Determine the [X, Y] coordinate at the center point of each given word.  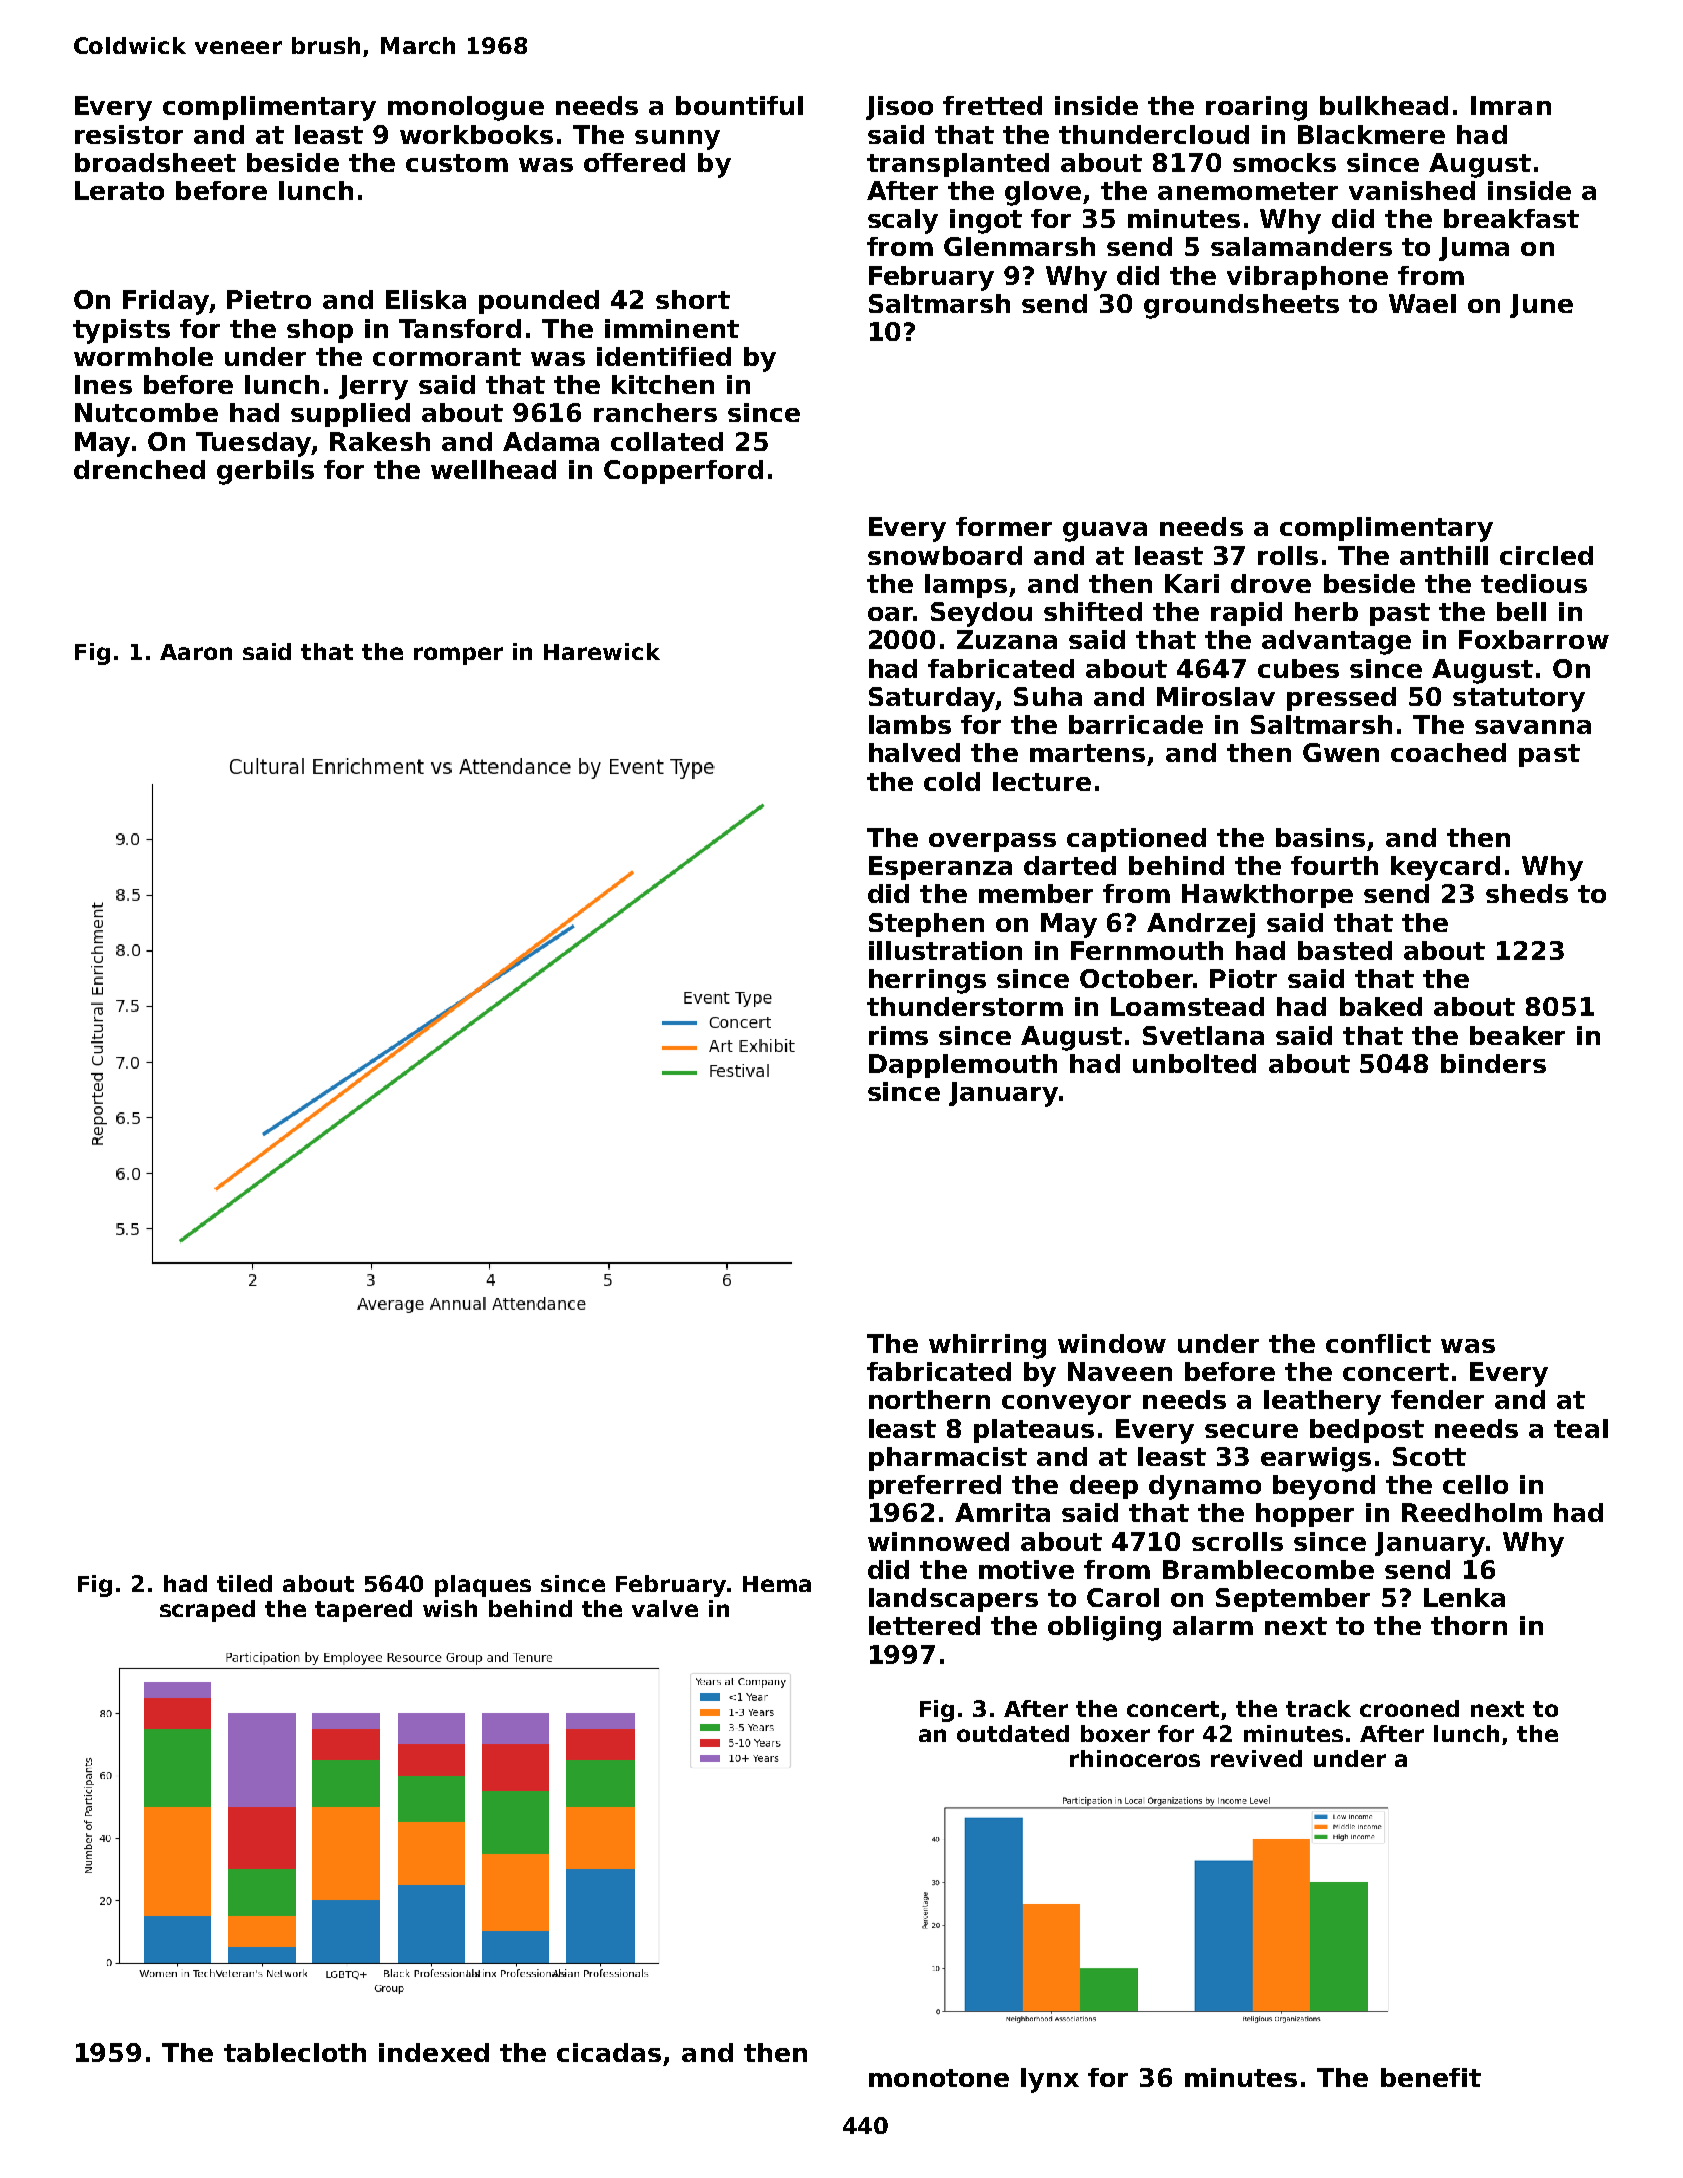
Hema [777, 1584]
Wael [1422, 303]
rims [898, 1035]
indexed [434, 2052]
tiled [244, 1583]
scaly [903, 221]
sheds [1527, 893]
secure [1251, 1431]
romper [458, 656]
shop [320, 331]
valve [665, 1608]
